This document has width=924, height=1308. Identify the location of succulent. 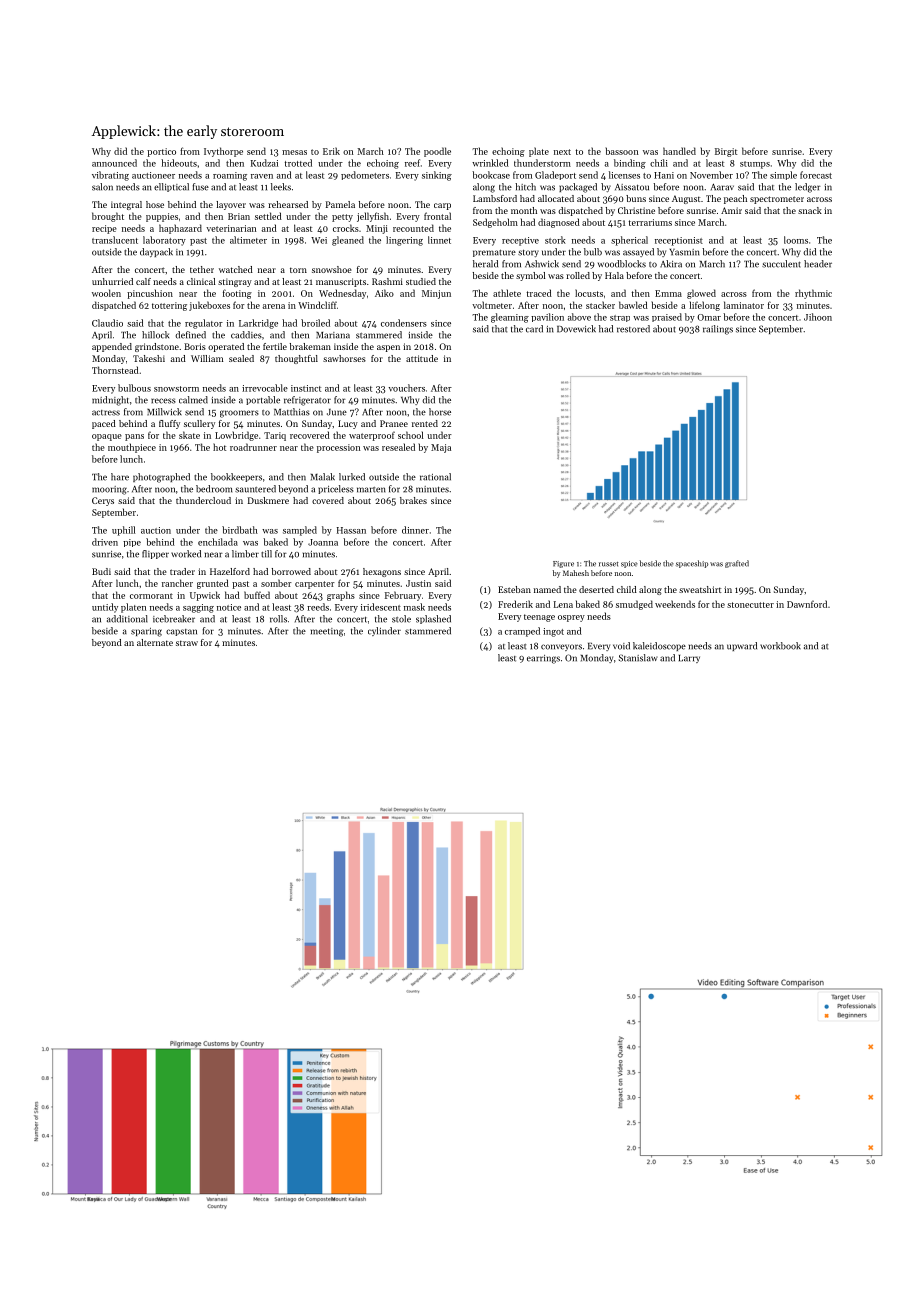
(781, 264).
